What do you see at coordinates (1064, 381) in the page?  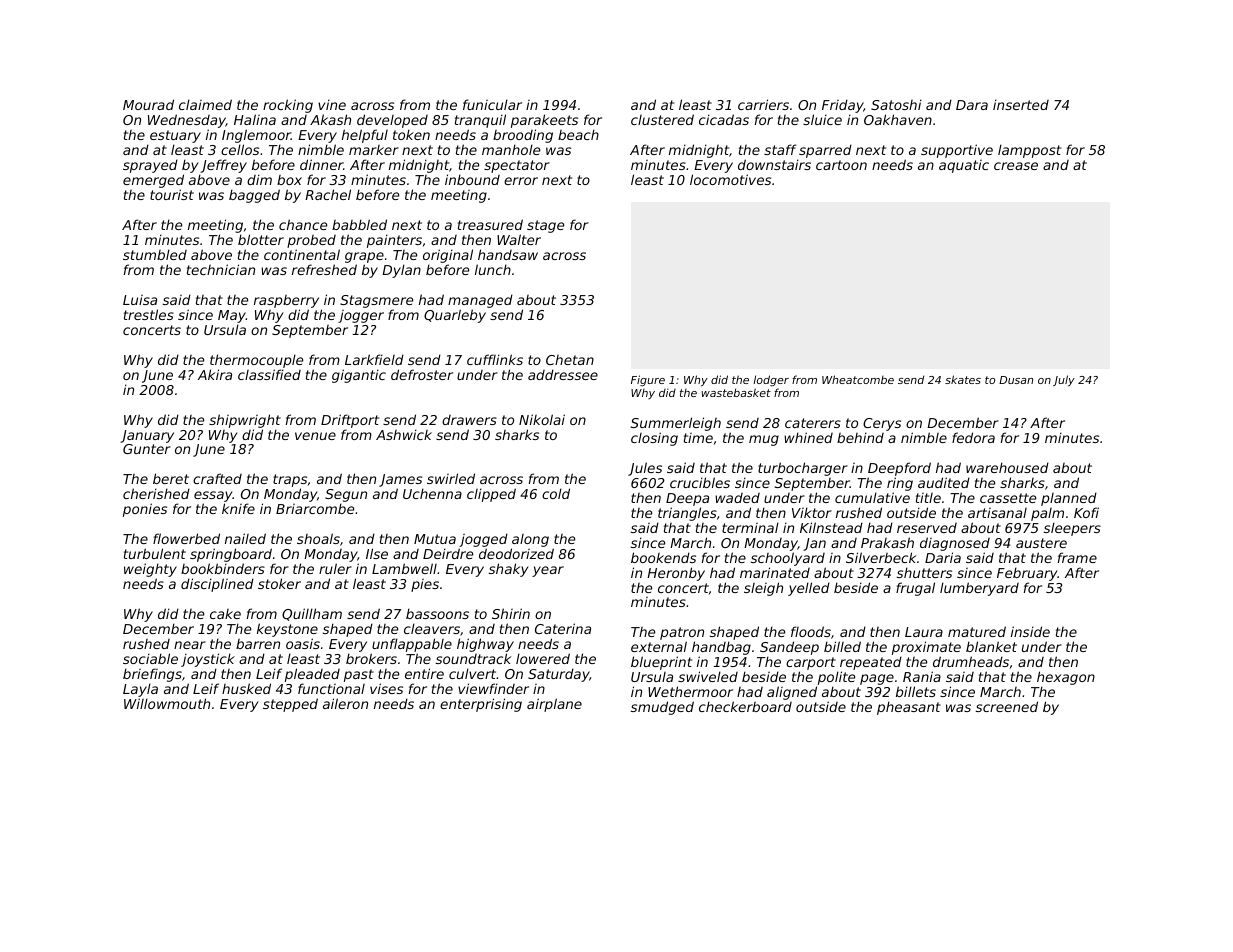 I see `July` at bounding box center [1064, 381].
